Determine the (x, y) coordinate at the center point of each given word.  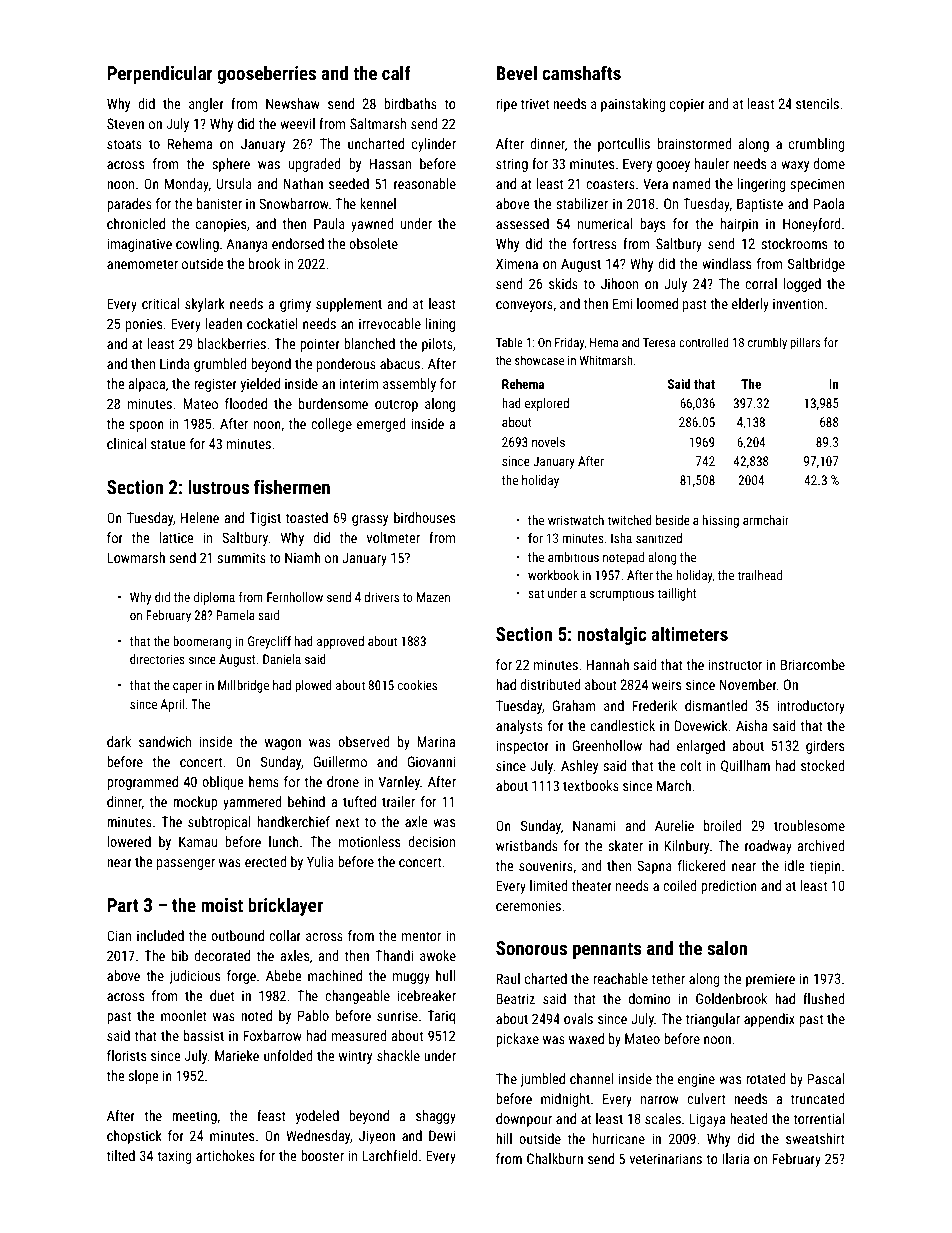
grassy (370, 520)
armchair (766, 520)
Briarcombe (813, 664)
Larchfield (389, 1155)
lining (440, 325)
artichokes (225, 1155)
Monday (187, 185)
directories (157, 659)
